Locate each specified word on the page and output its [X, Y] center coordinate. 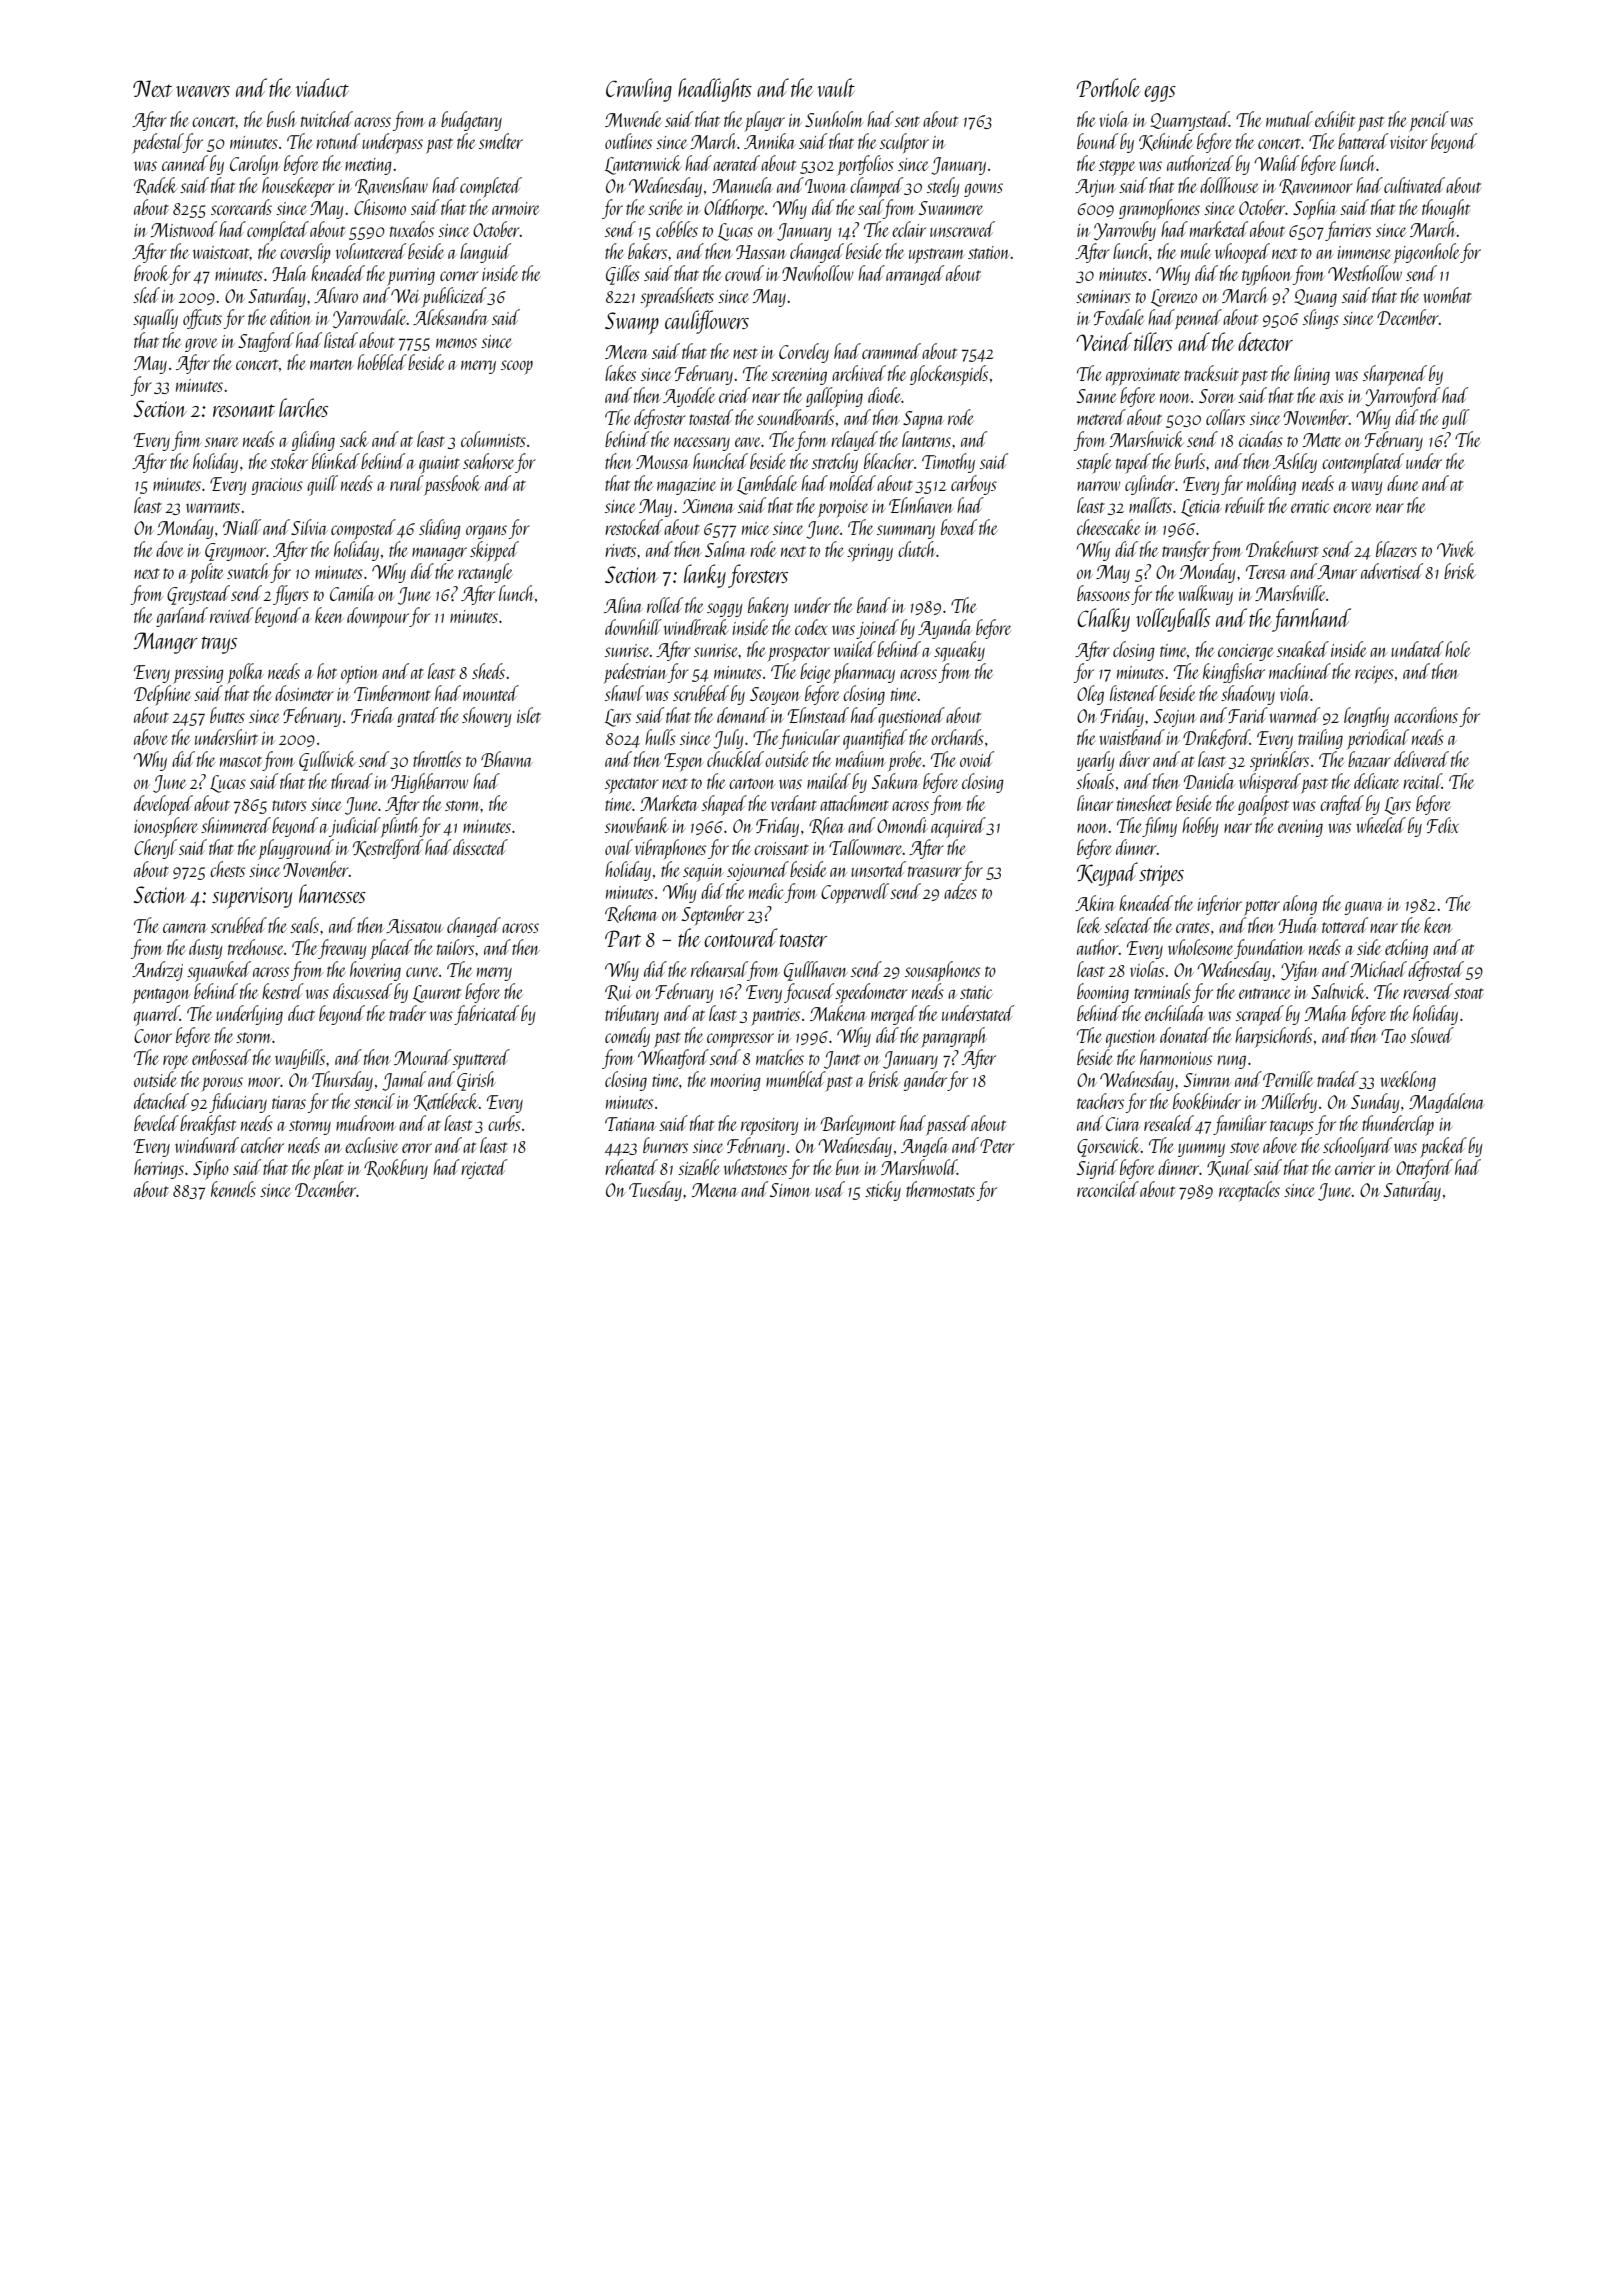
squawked [219, 971]
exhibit [1335, 119]
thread [352, 781]
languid [485, 253]
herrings [159, 1169]
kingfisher [1234, 673]
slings [1321, 319]
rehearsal [719, 969]
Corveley [804, 353]
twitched [327, 119]
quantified [875, 739]
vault [836, 87]
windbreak [696, 627]
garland [182, 617]
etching [1406, 949]
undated [1417, 649]
